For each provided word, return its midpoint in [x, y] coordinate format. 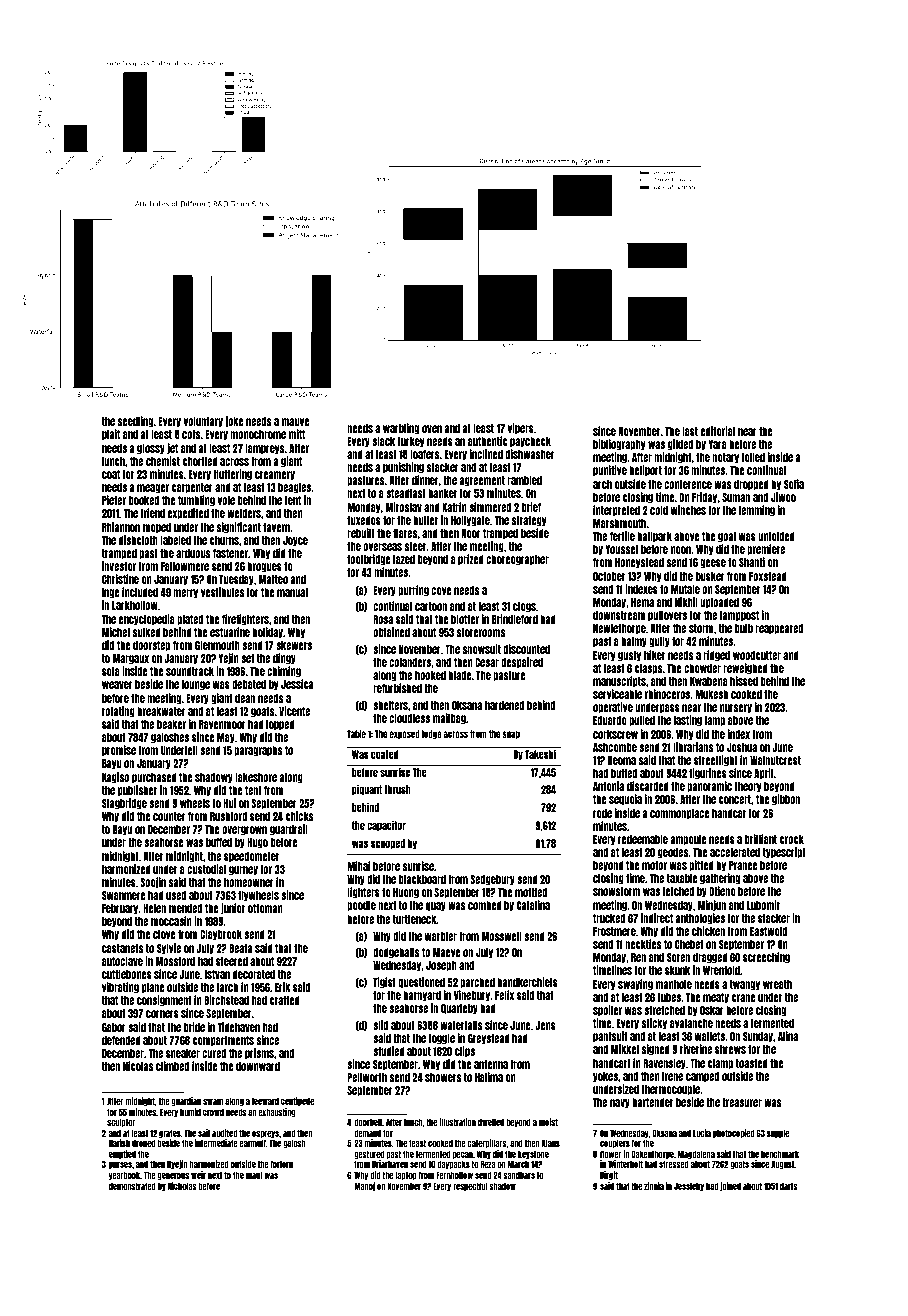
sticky [654, 1024]
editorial [718, 431]
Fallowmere [185, 566]
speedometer [251, 857]
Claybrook [221, 935]
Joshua [742, 747]
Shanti [752, 562]
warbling [401, 429]
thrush [397, 789]
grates [170, 1134]
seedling [136, 422]
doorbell [368, 1122]
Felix [504, 995]
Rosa [383, 619]
